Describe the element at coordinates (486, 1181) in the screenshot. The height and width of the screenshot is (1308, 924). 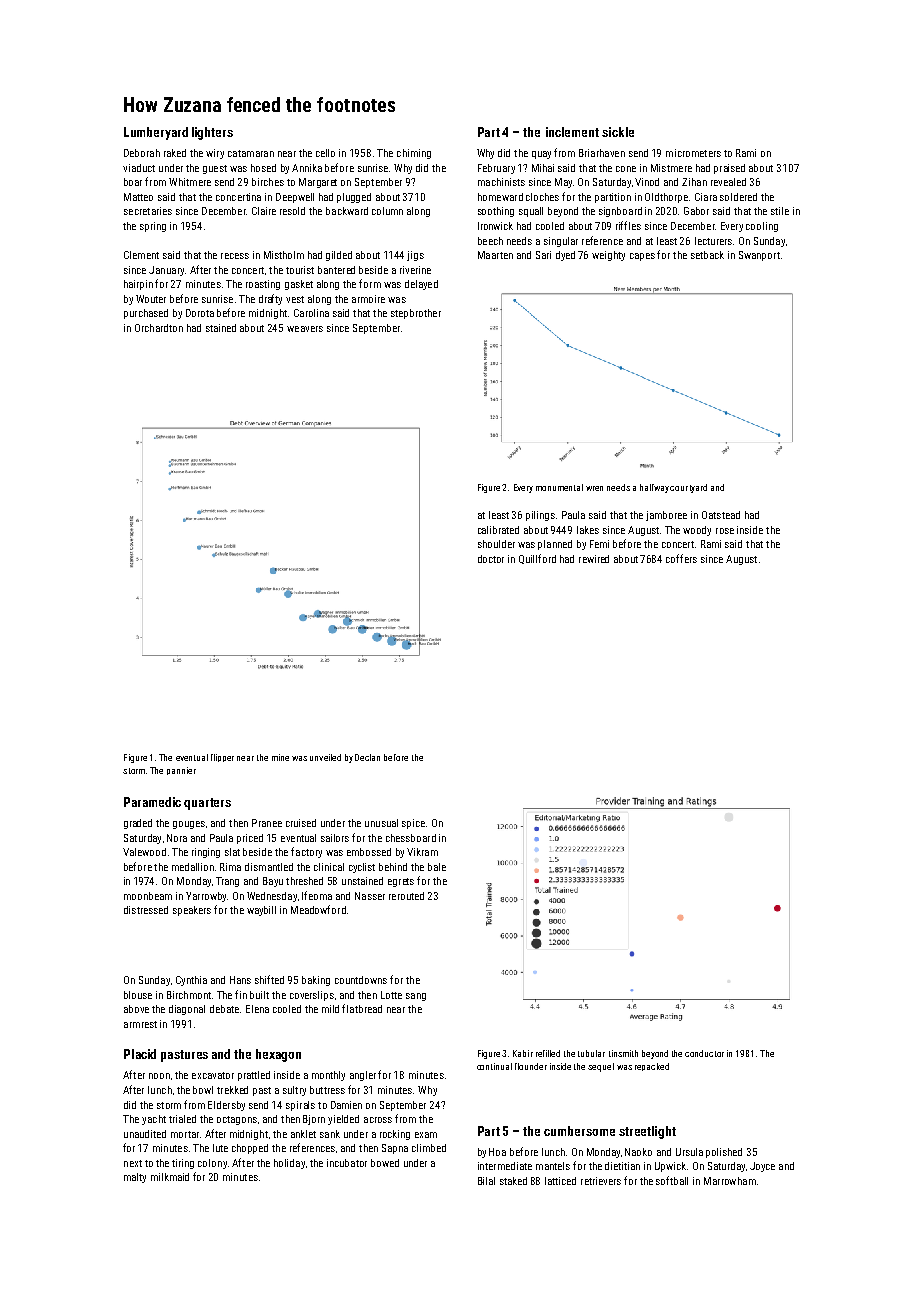
I see `Bilal` at that location.
